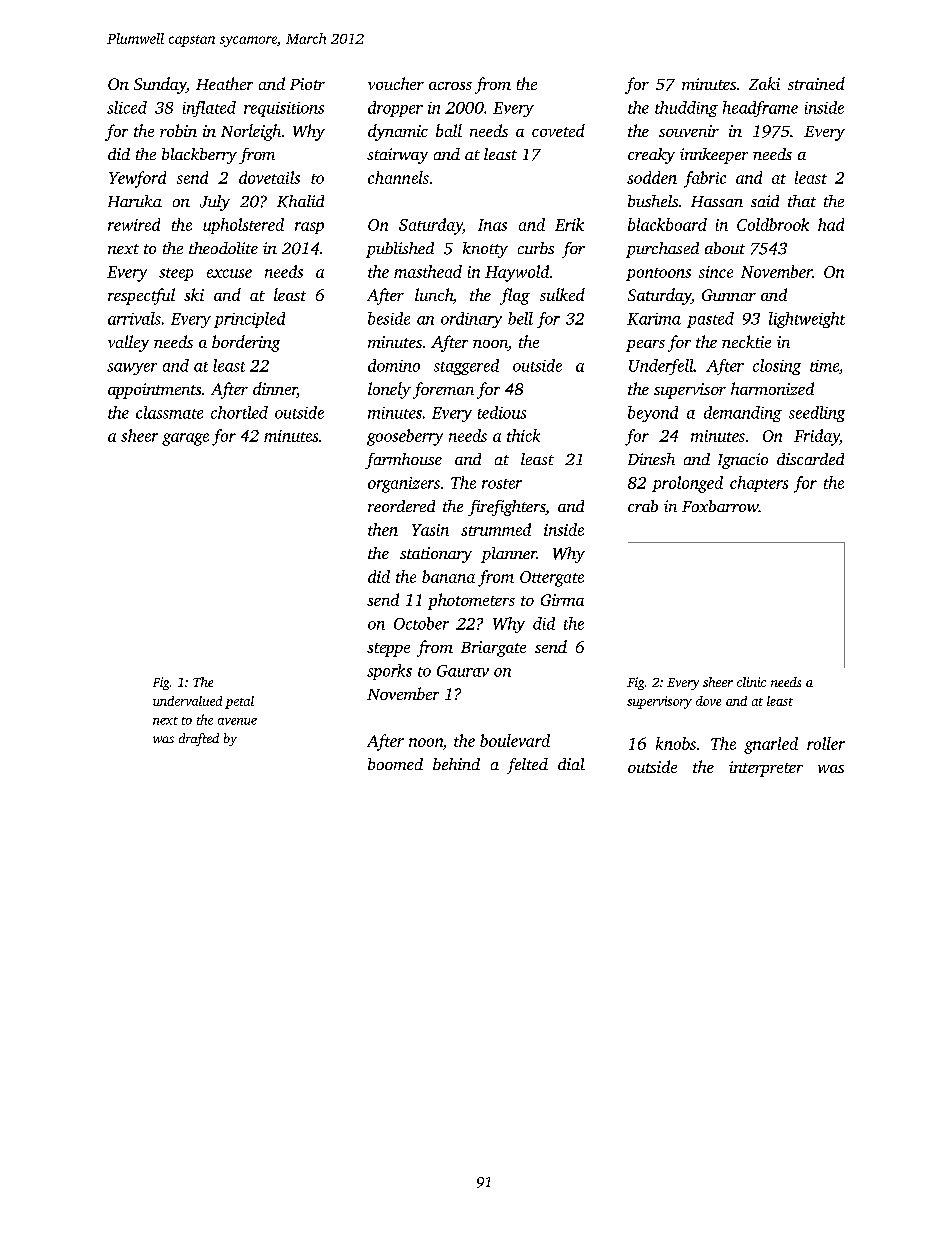 This image has height=1233, width=952. I want to click on Erik, so click(569, 224).
